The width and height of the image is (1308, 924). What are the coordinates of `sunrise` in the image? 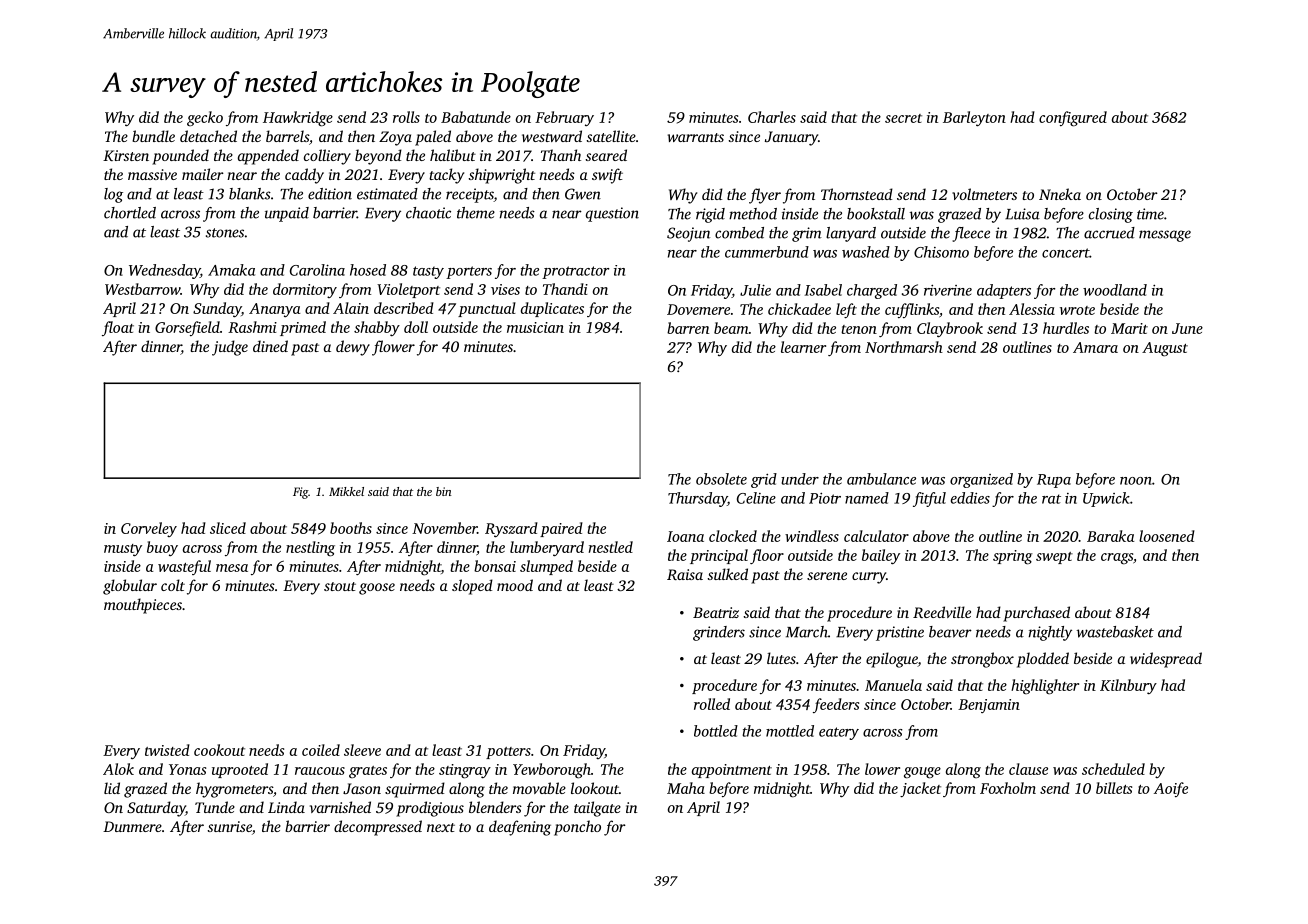 It's located at (230, 826).
